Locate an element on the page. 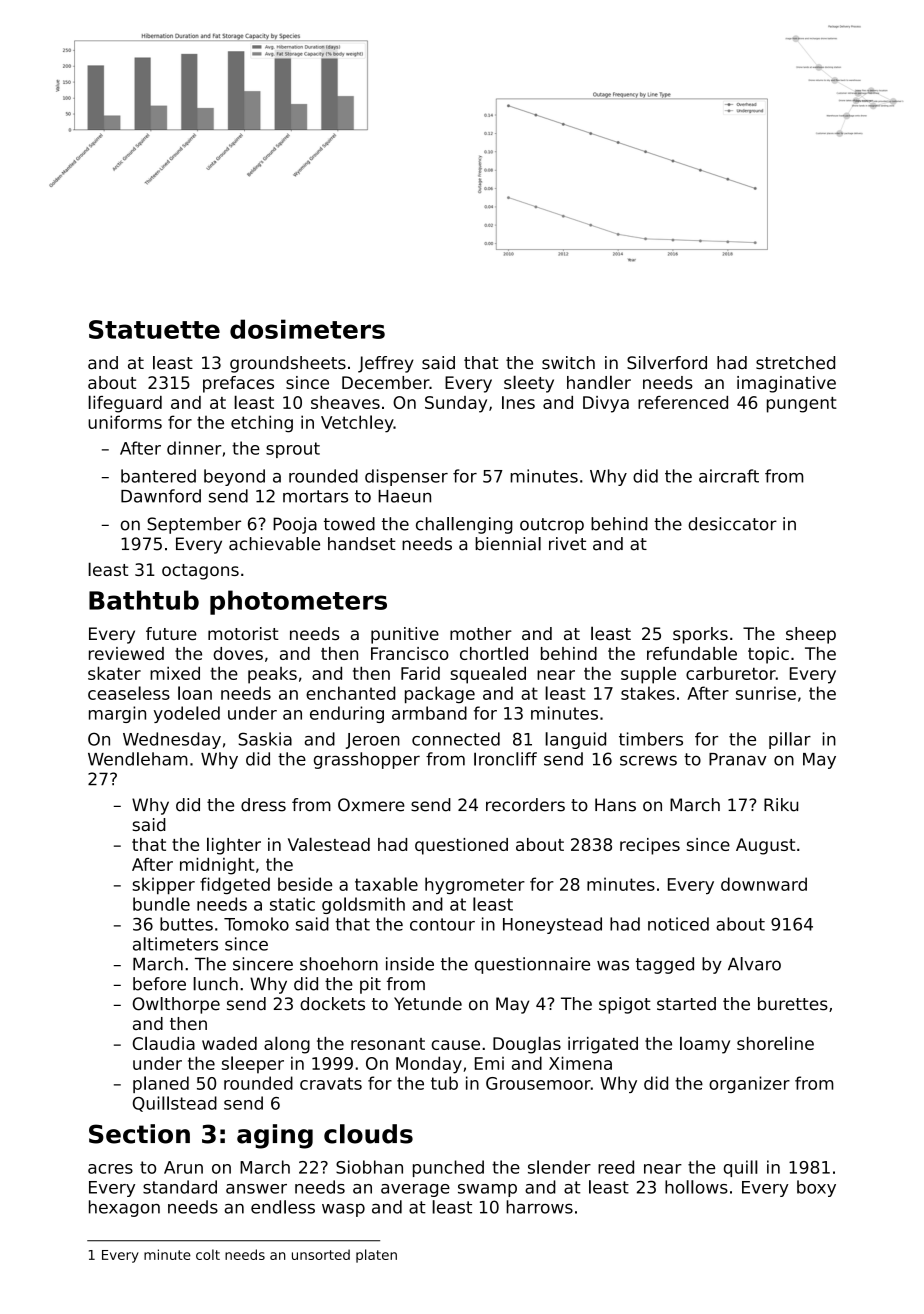  Statuette is located at coordinates (154, 329).
